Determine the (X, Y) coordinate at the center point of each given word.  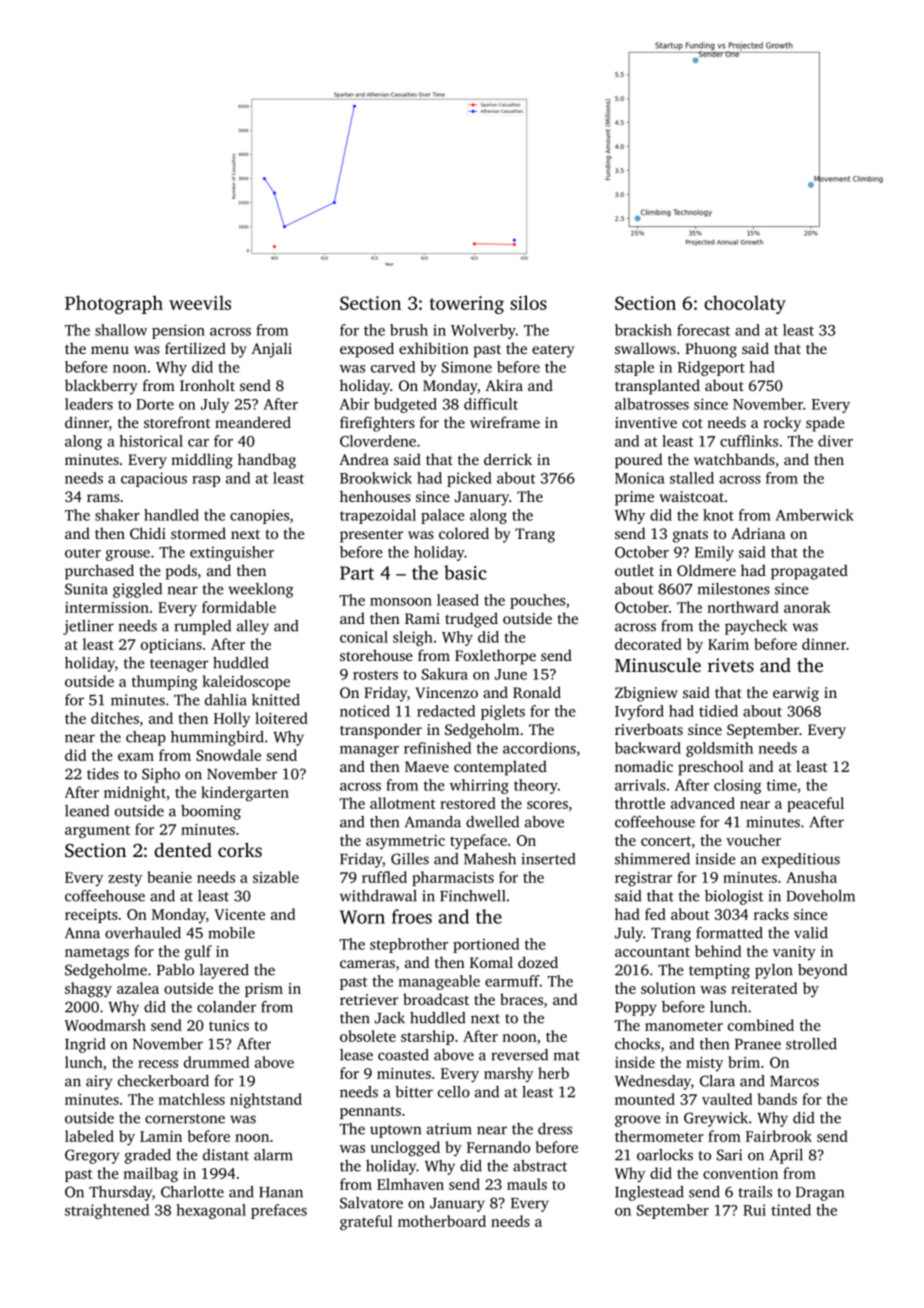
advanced (703, 803)
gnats (690, 536)
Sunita (86, 589)
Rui (754, 1210)
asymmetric (405, 842)
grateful (366, 1223)
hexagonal (211, 1211)
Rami (422, 618)
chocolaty (745, 304)
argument (97, 832)
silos (528, 302)
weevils (200, 302)
